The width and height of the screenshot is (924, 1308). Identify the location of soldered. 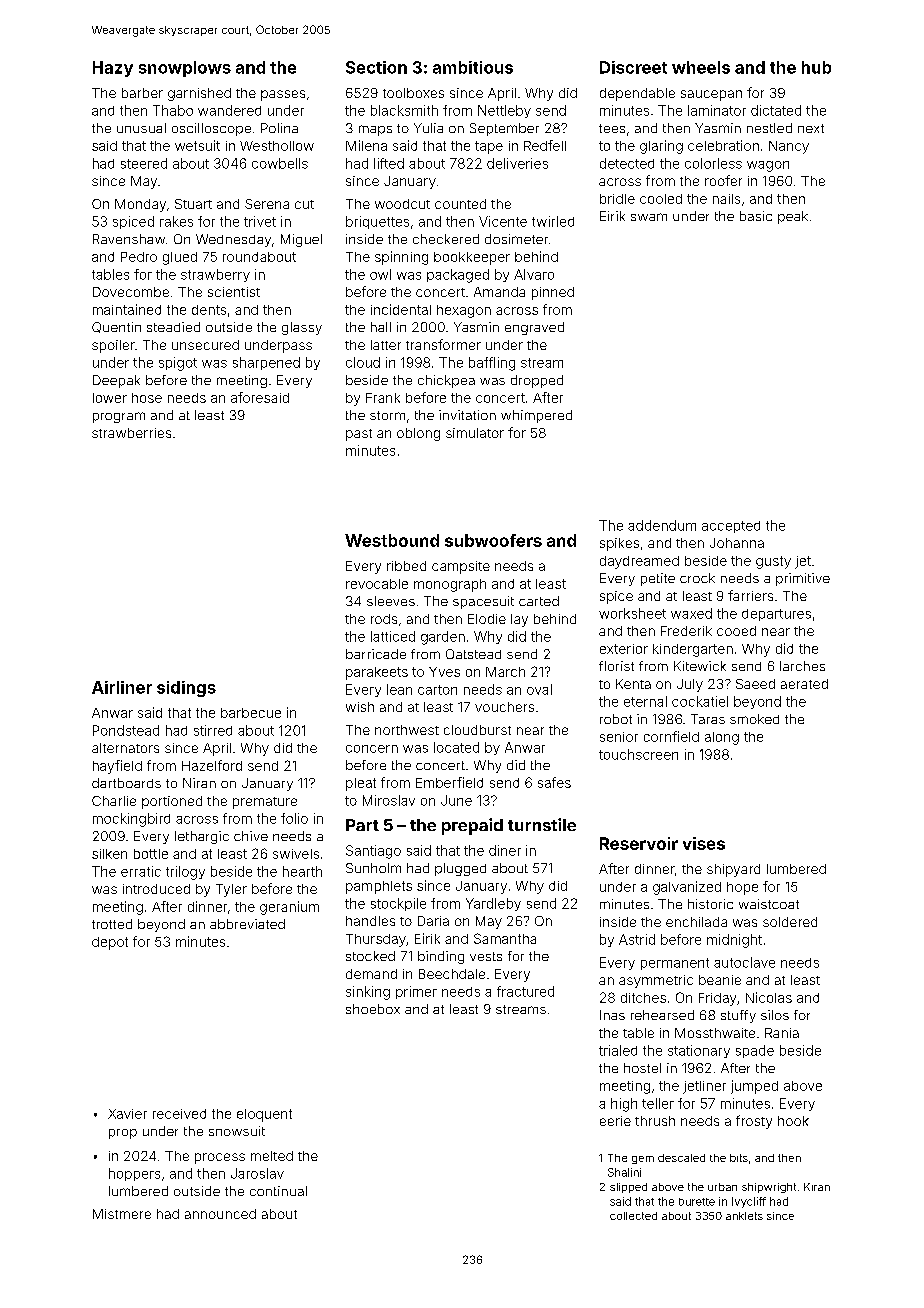
(790, 922).
